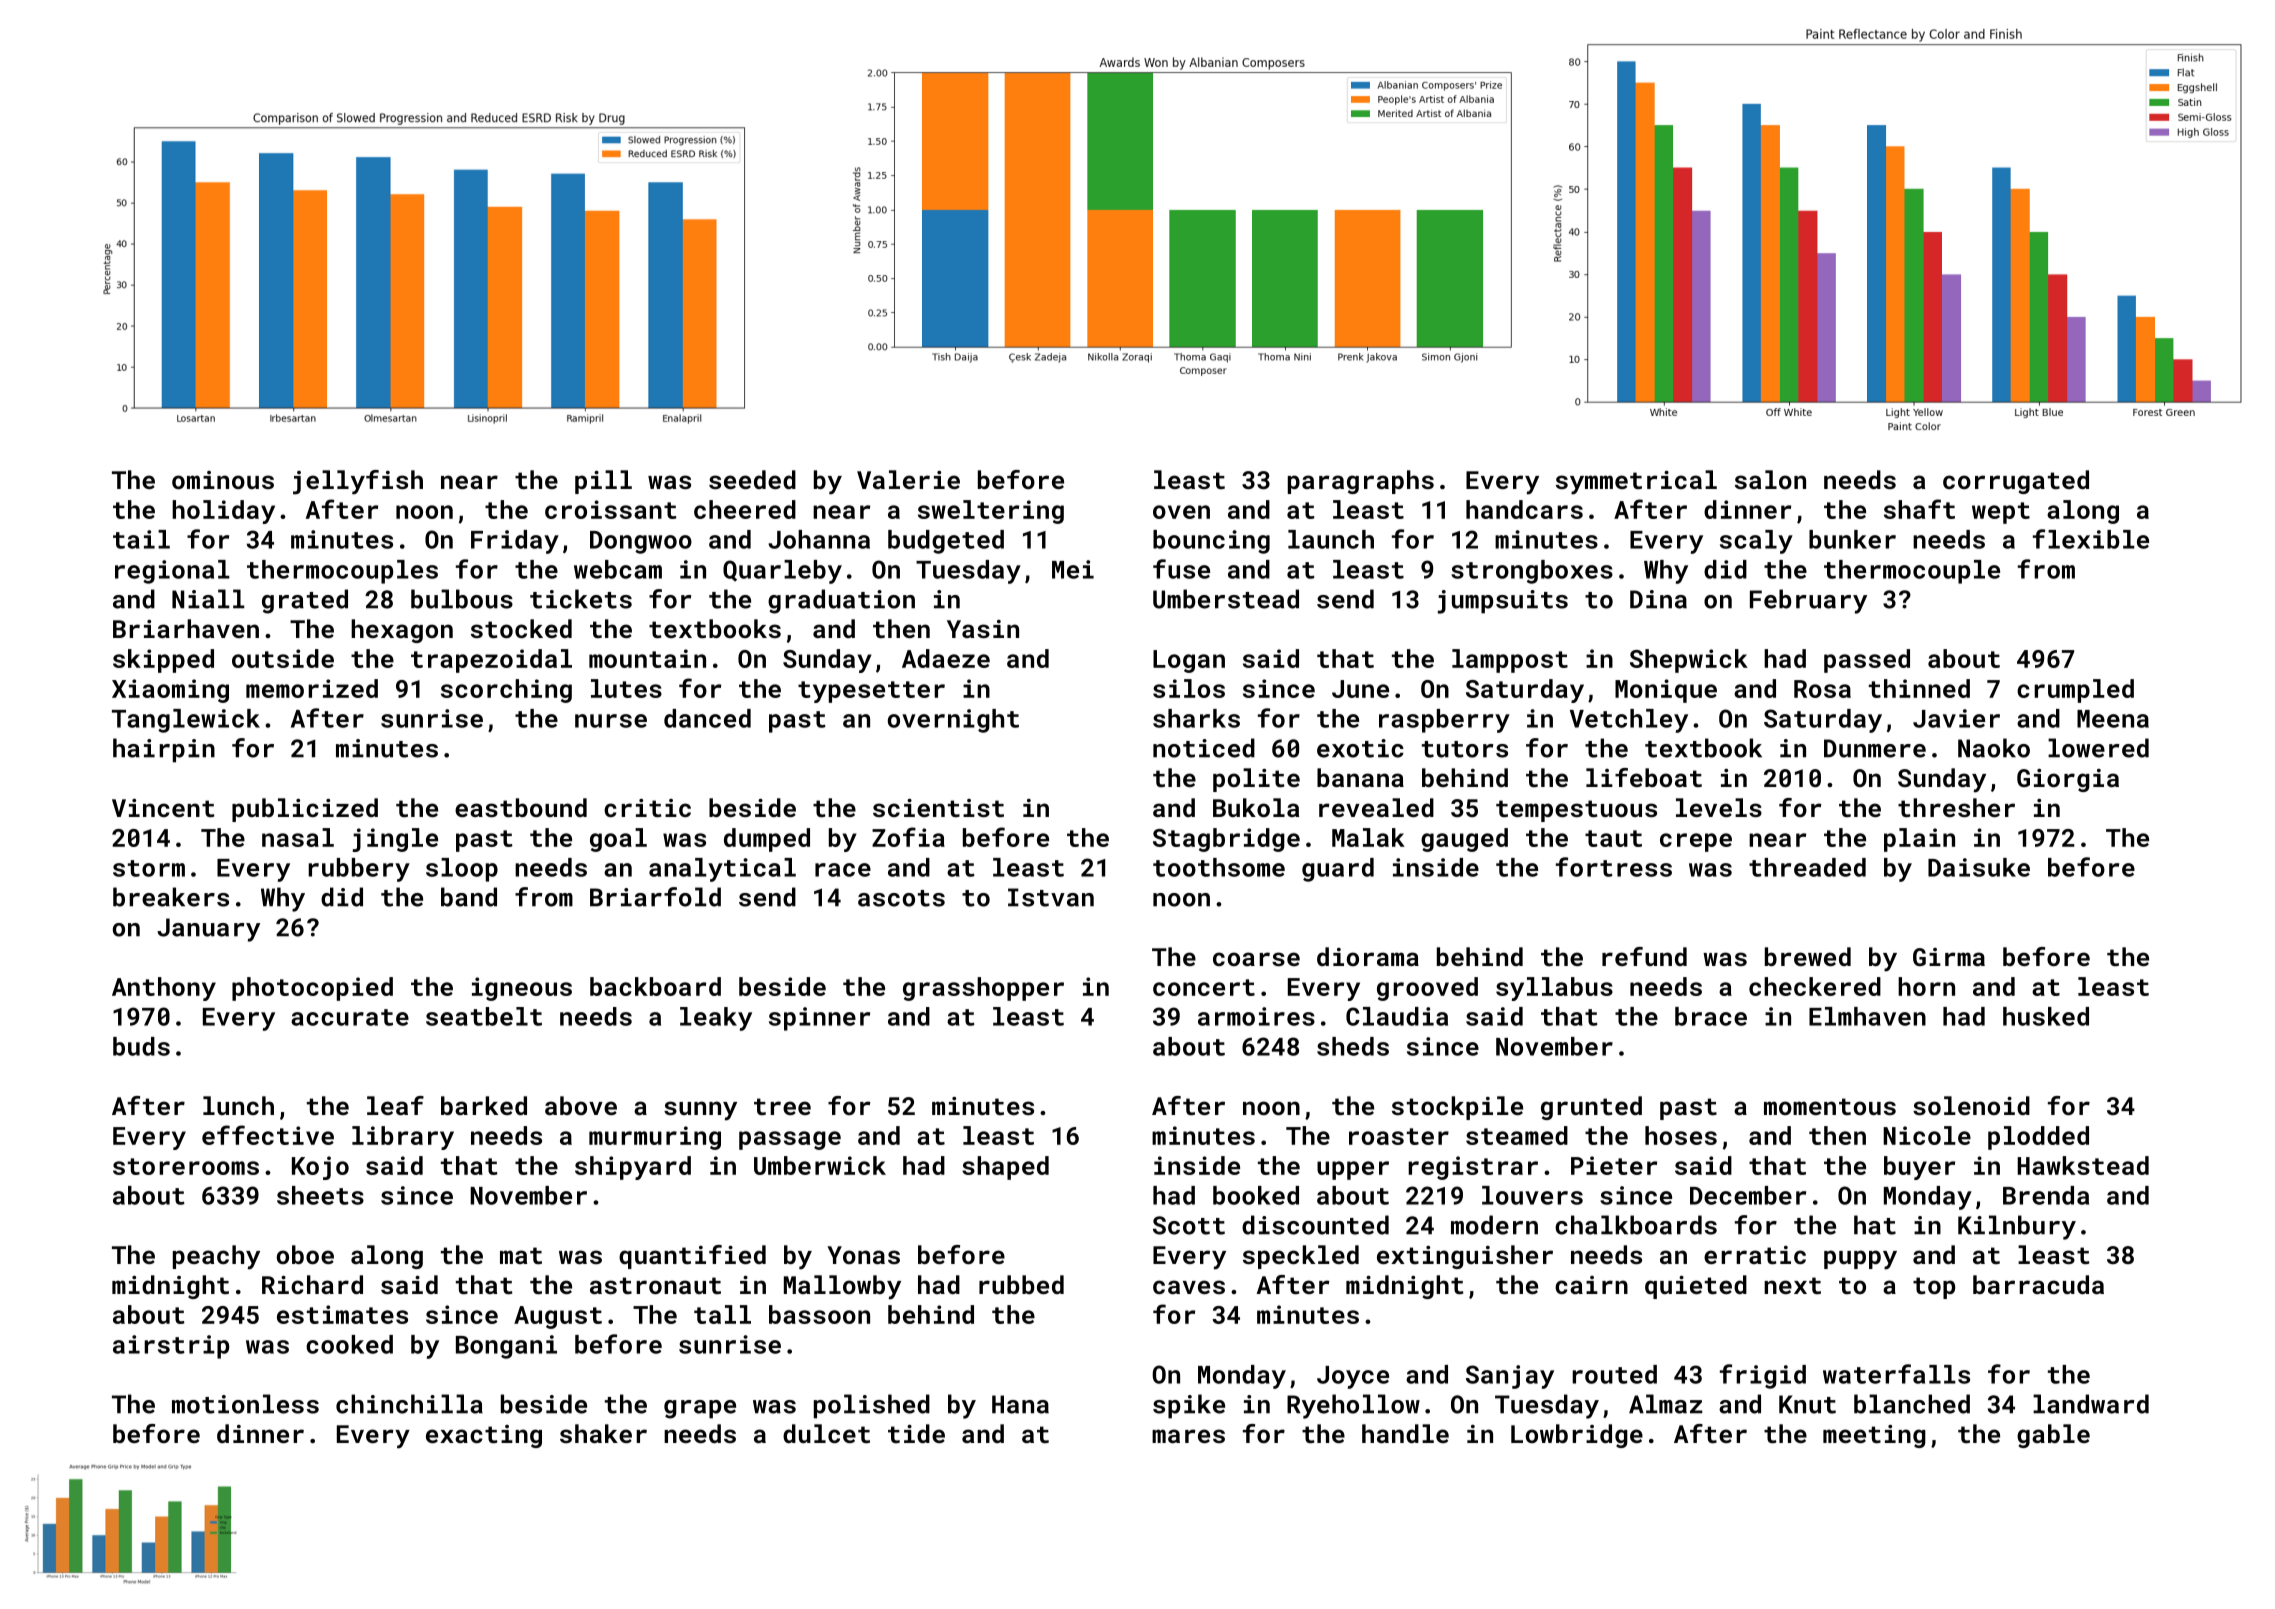 The image size is (2275, 1609). Describe the element at coordinates (1971, 1105) in the screenshot. I see `solenoid` at that location.
